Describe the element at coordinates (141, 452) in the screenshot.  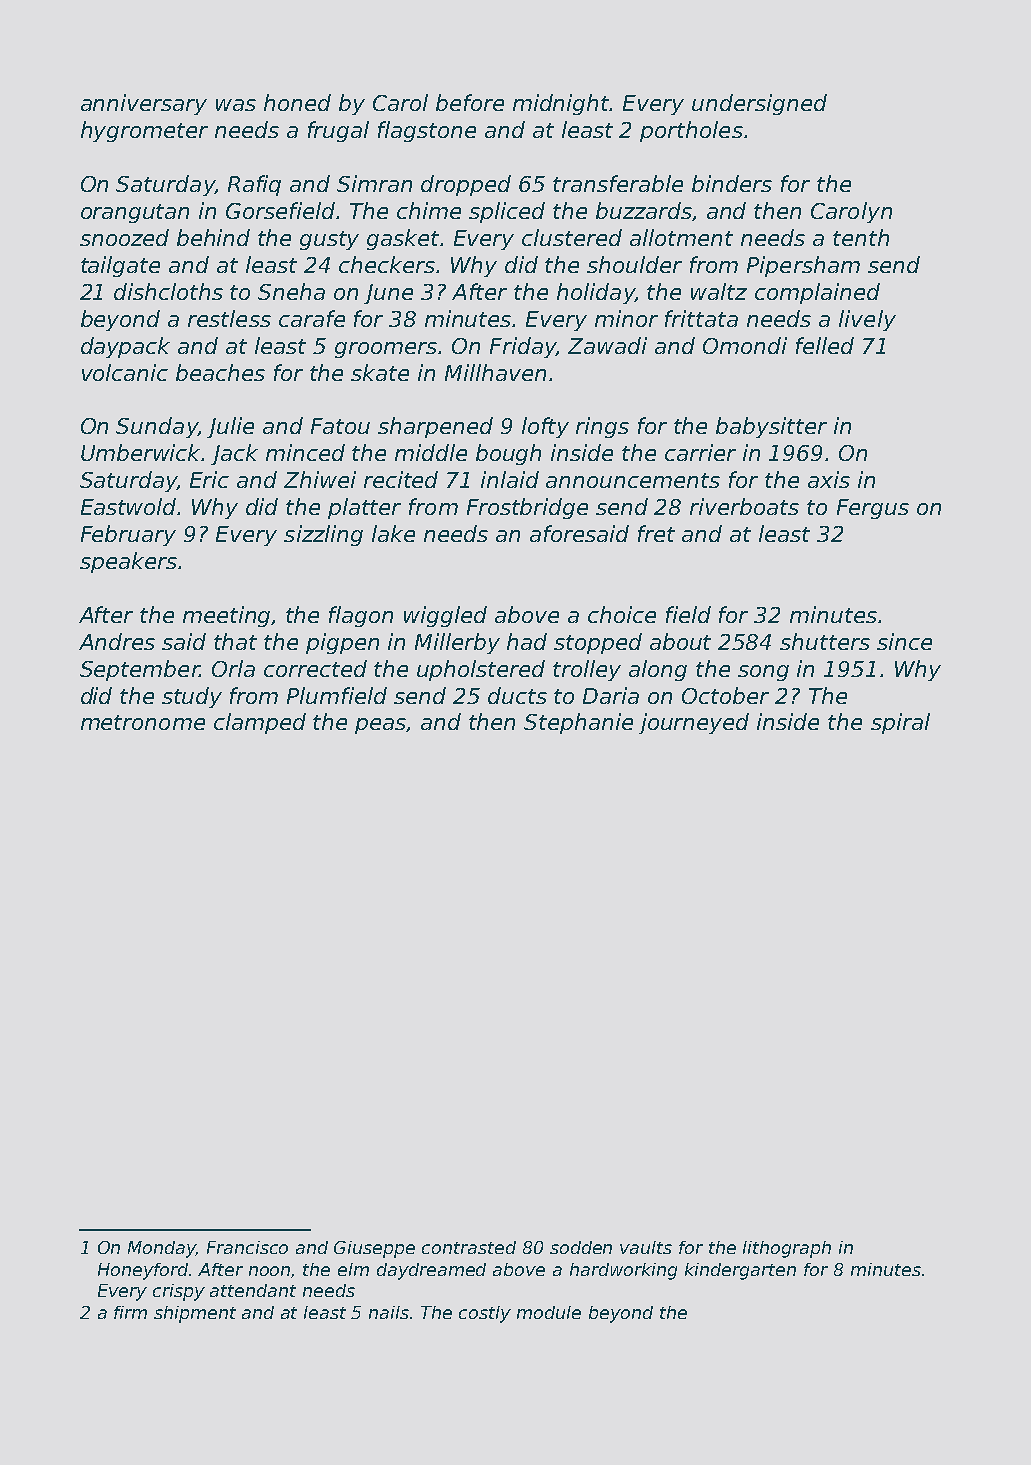
I see `Umberwick` at that location.
